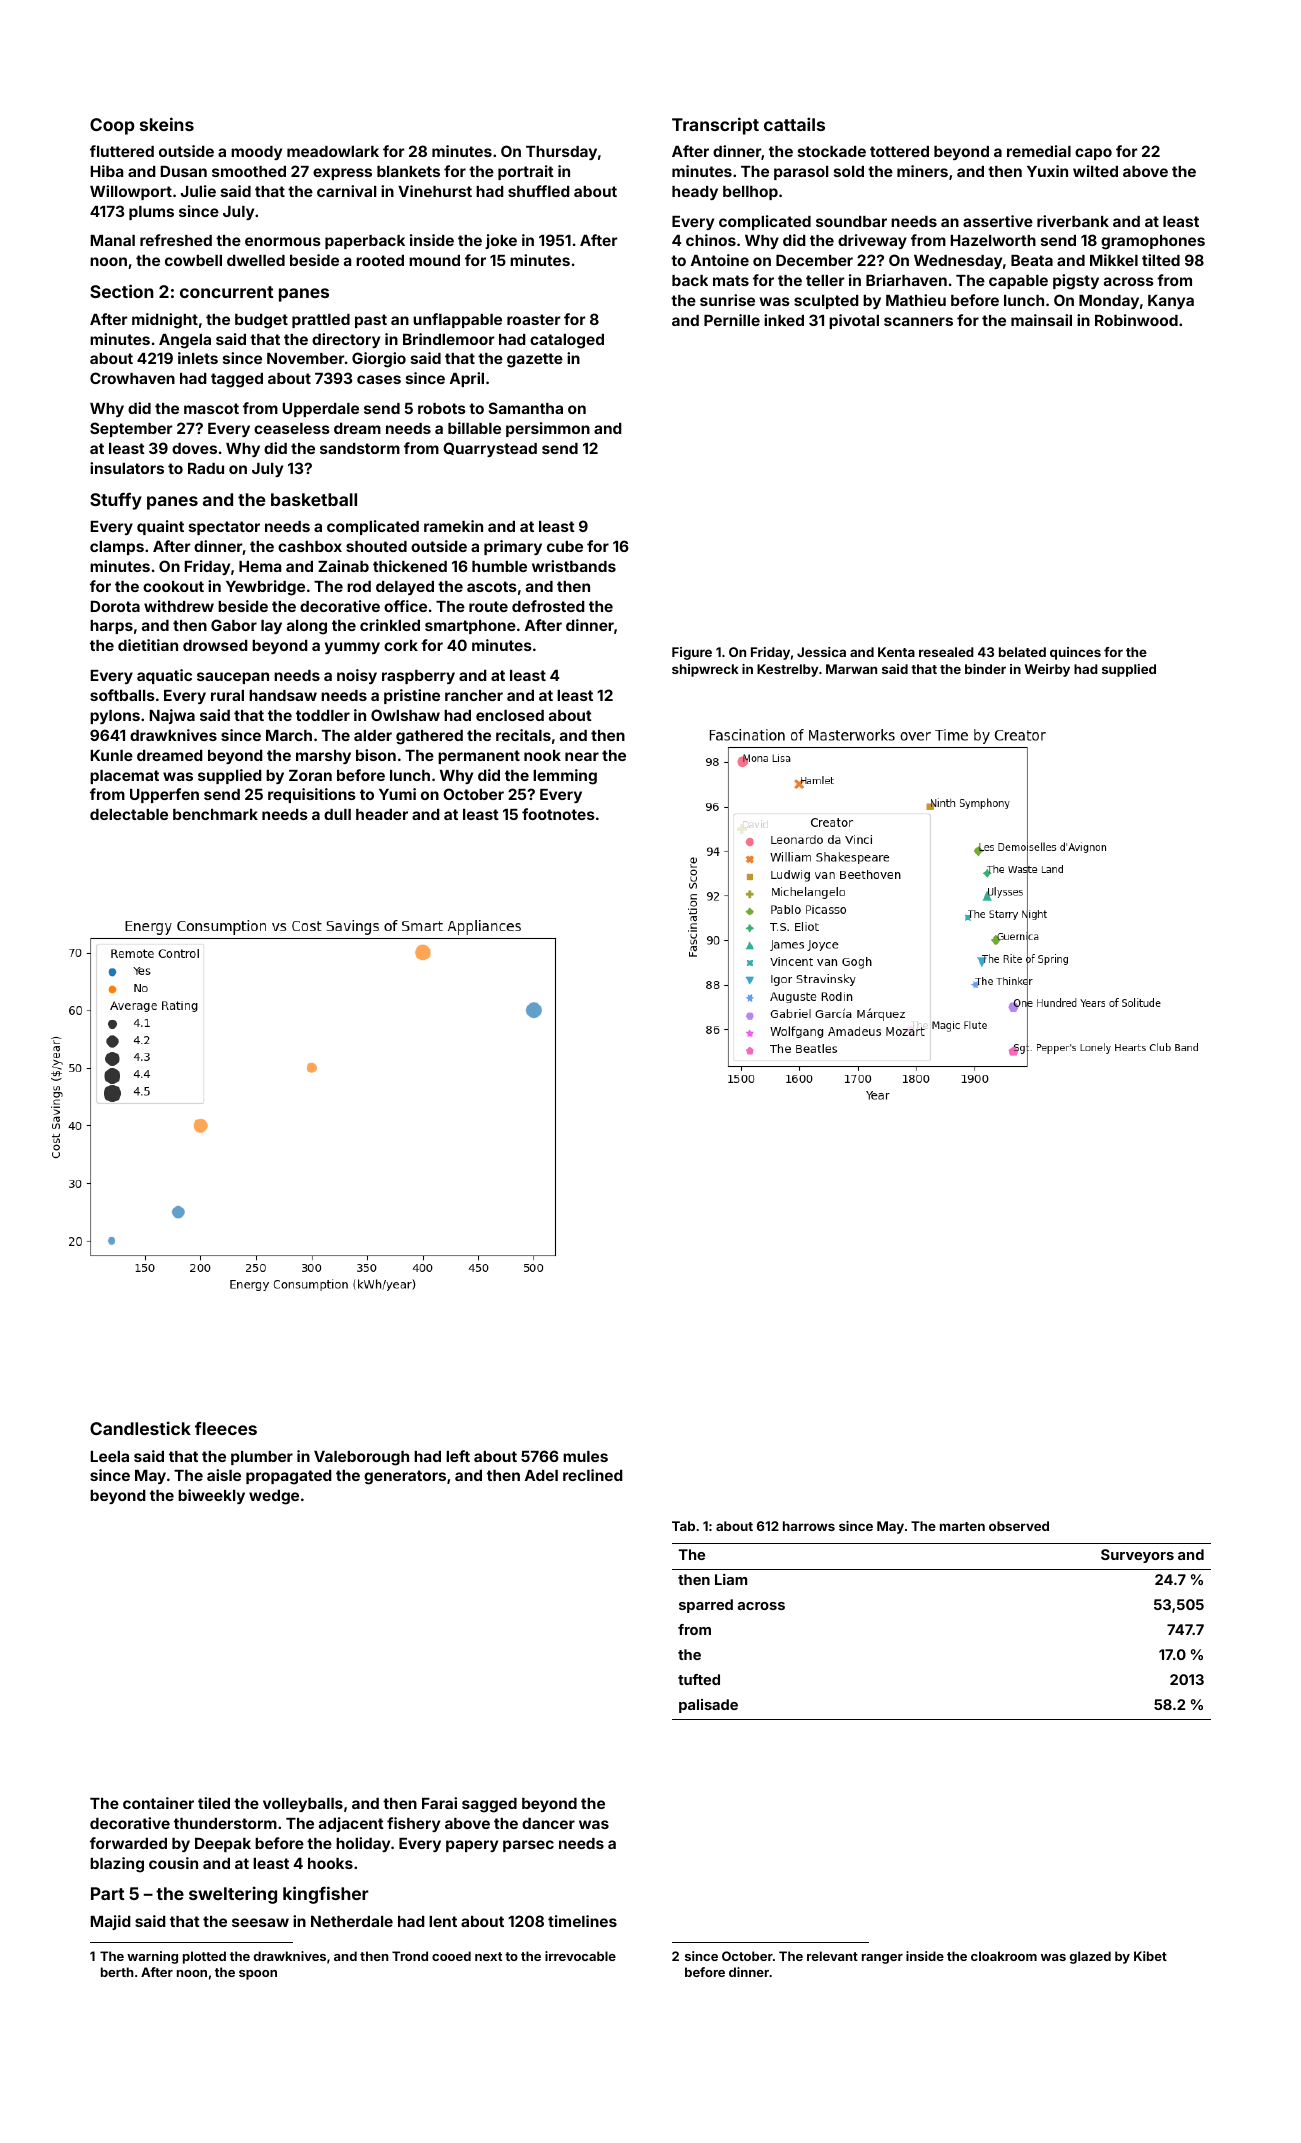 The image size is (1301, 2143). What do you see at coordinates (699, 1679) in the screenshot?
I see `tufted` at bounding box center [699, 1679].
